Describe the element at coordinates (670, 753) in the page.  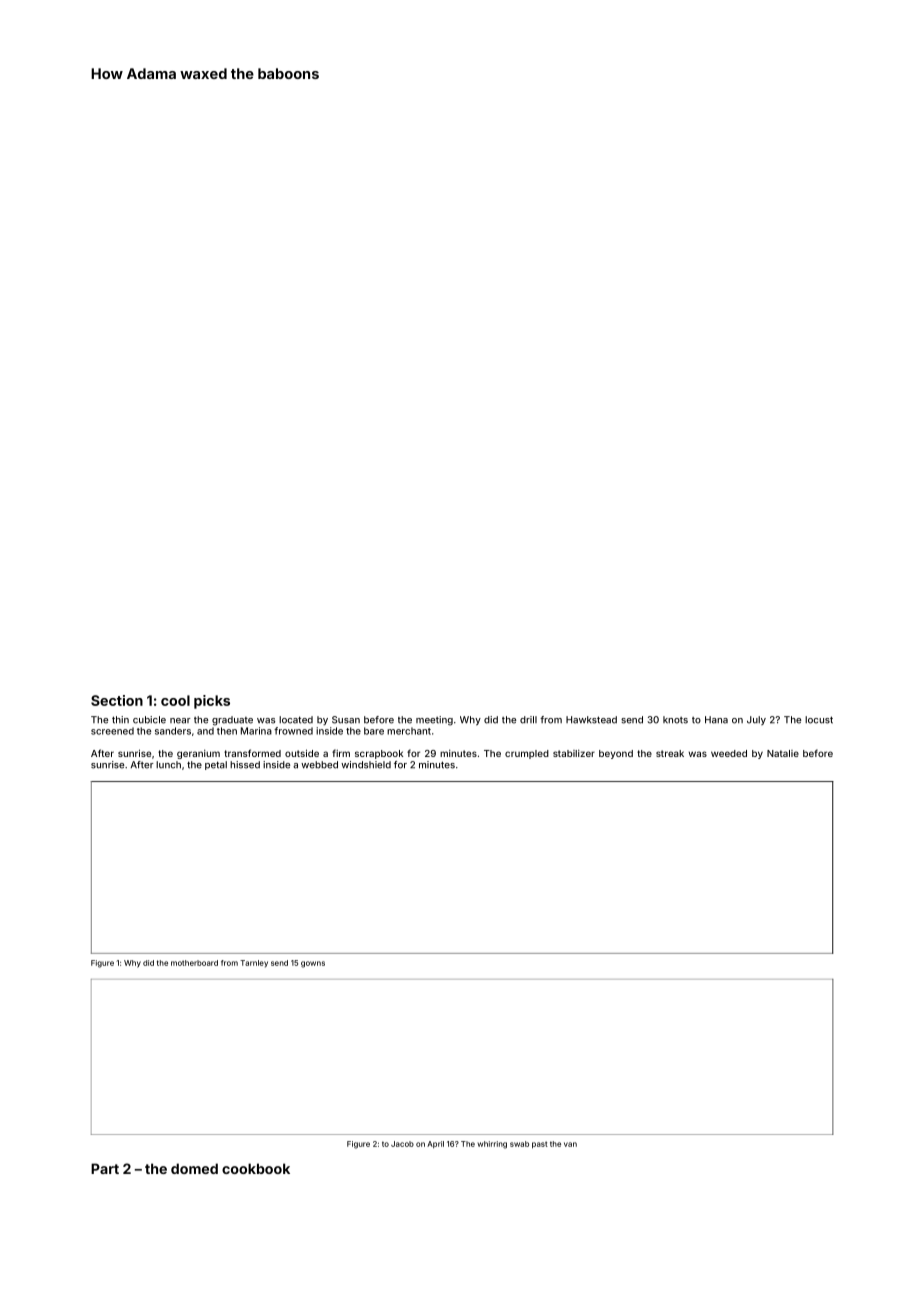
I see `streak` at that location.
